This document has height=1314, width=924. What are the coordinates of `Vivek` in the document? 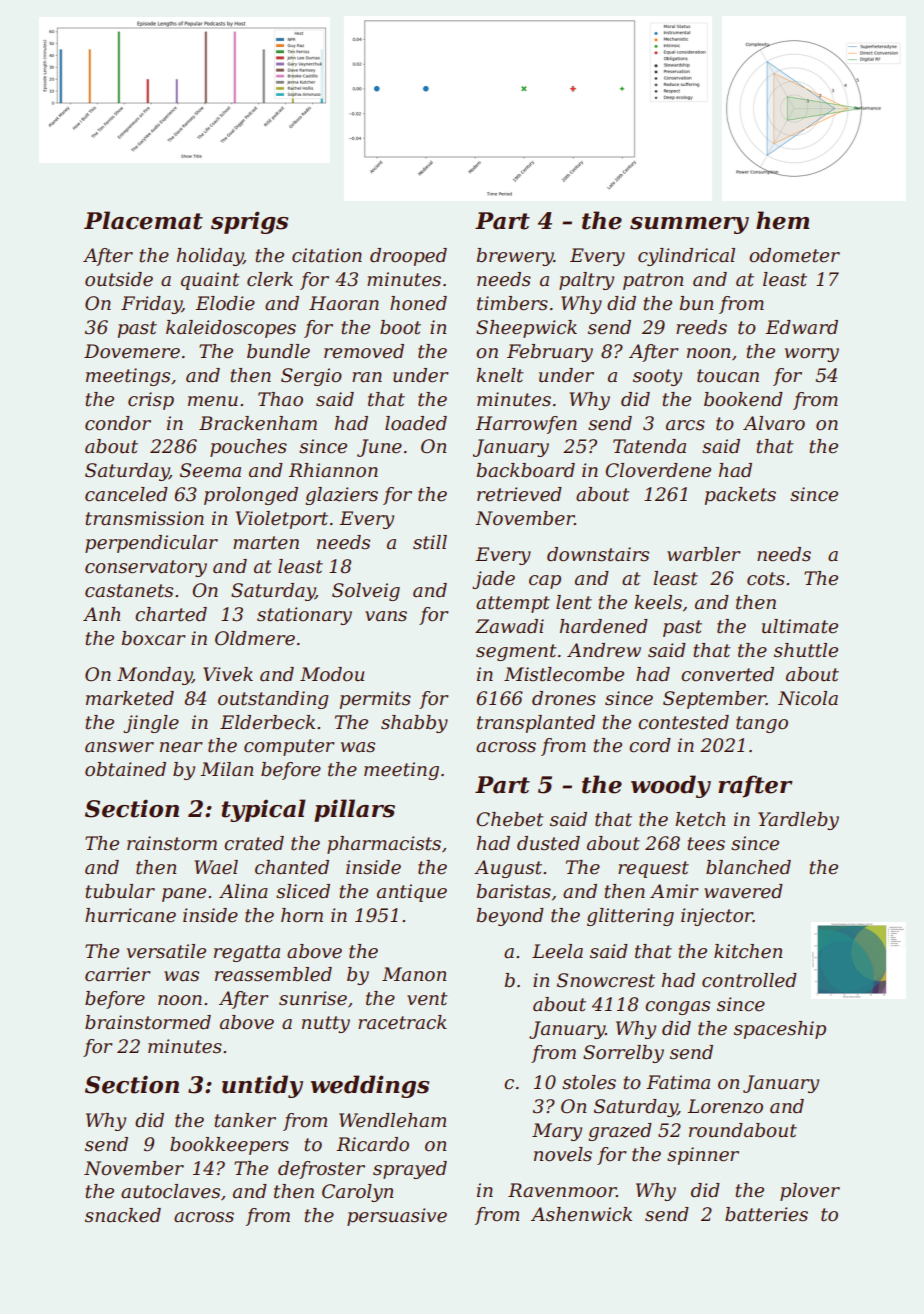 It's located at (228, 674).
